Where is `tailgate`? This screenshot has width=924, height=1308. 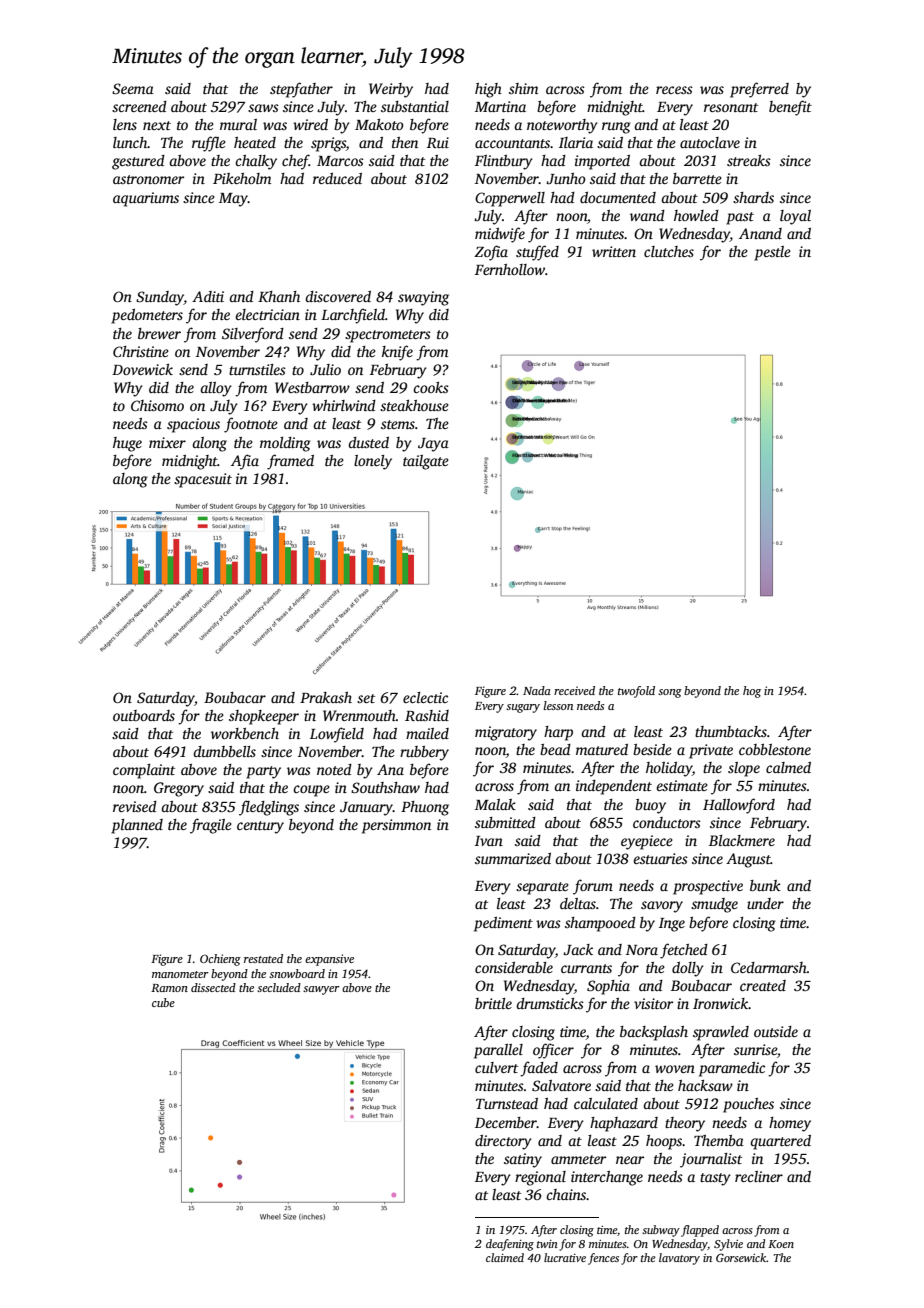 tailgate is located at coordinates (426, 462).
